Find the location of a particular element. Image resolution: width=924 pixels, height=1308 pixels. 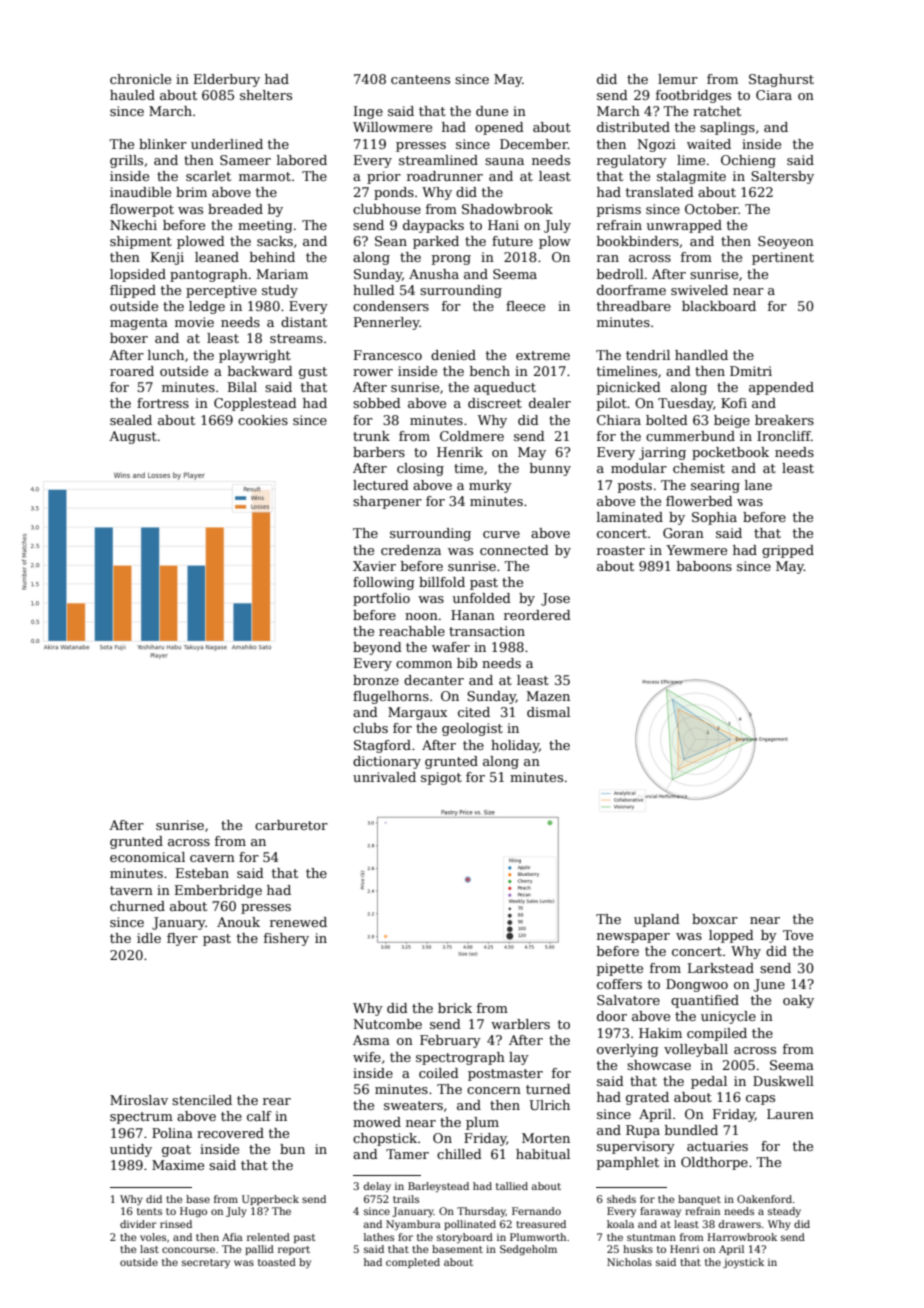

leaned is located at coordinates (217, 257).
